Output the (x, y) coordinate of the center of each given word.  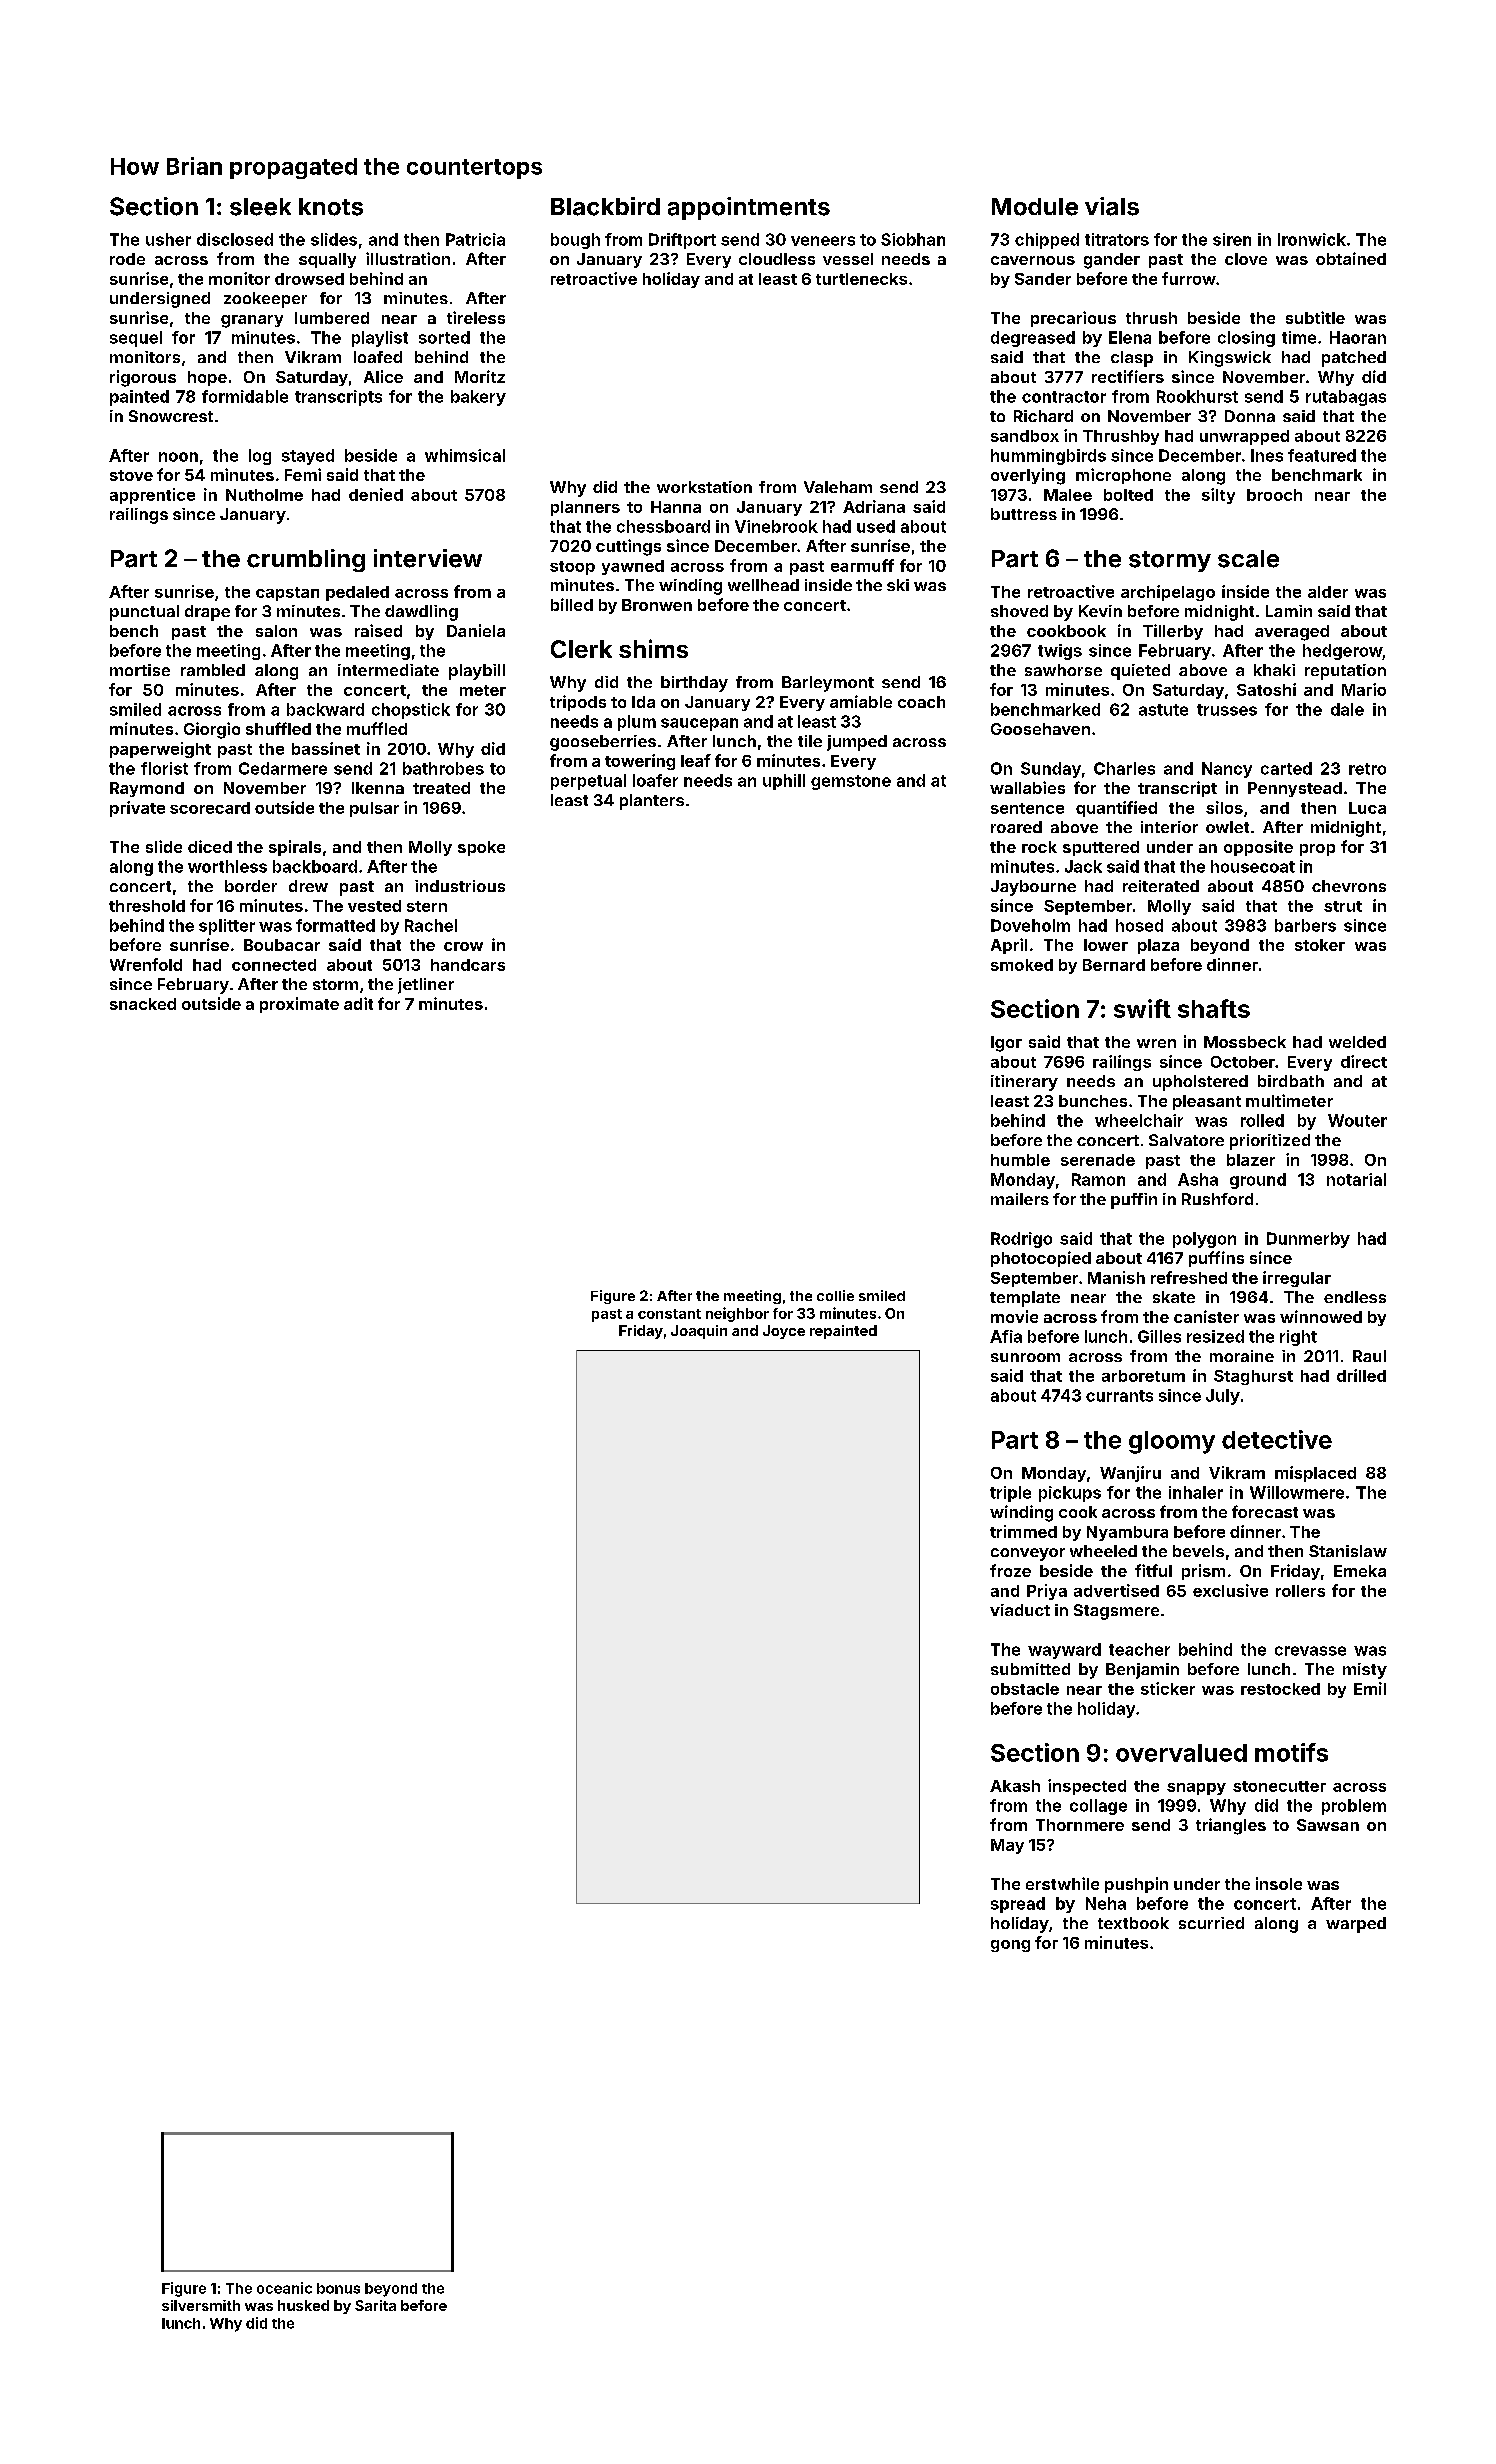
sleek (260, 207)
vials (1112, 206)
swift (1142, 1008)
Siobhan (913, 239)
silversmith (201, 2305)
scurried (1211, 1923)
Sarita (375, 2305)
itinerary (1024, 1083)
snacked (143, 1004)
